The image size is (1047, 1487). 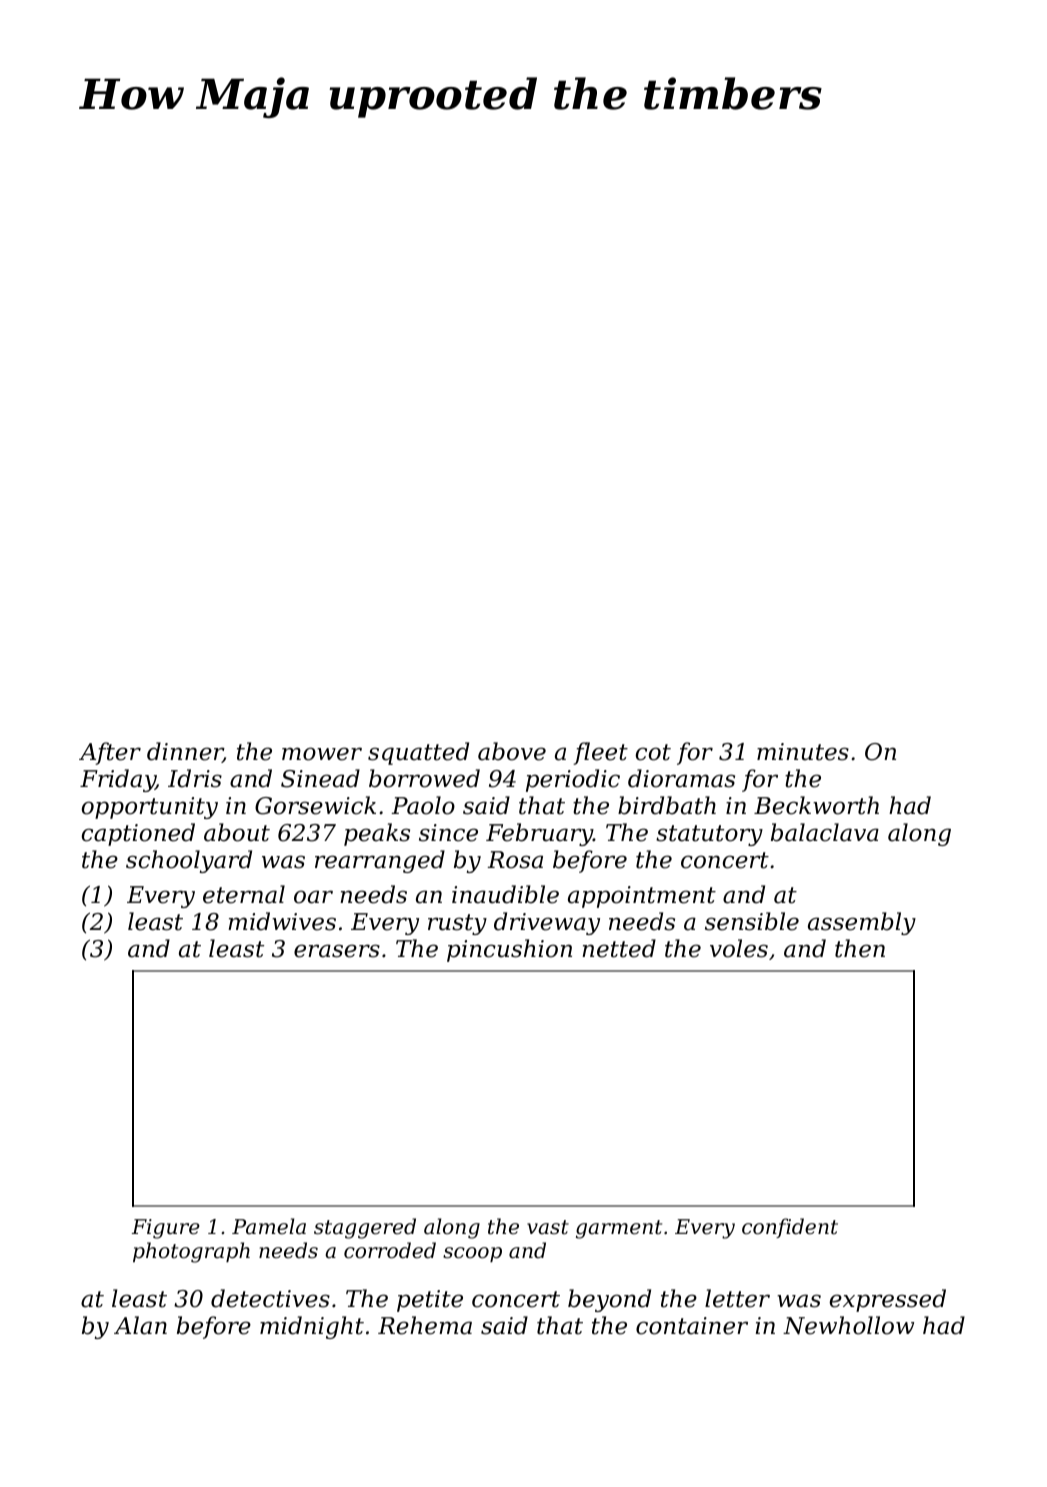 I want to click on erasers, so click(x=337, y=951).
